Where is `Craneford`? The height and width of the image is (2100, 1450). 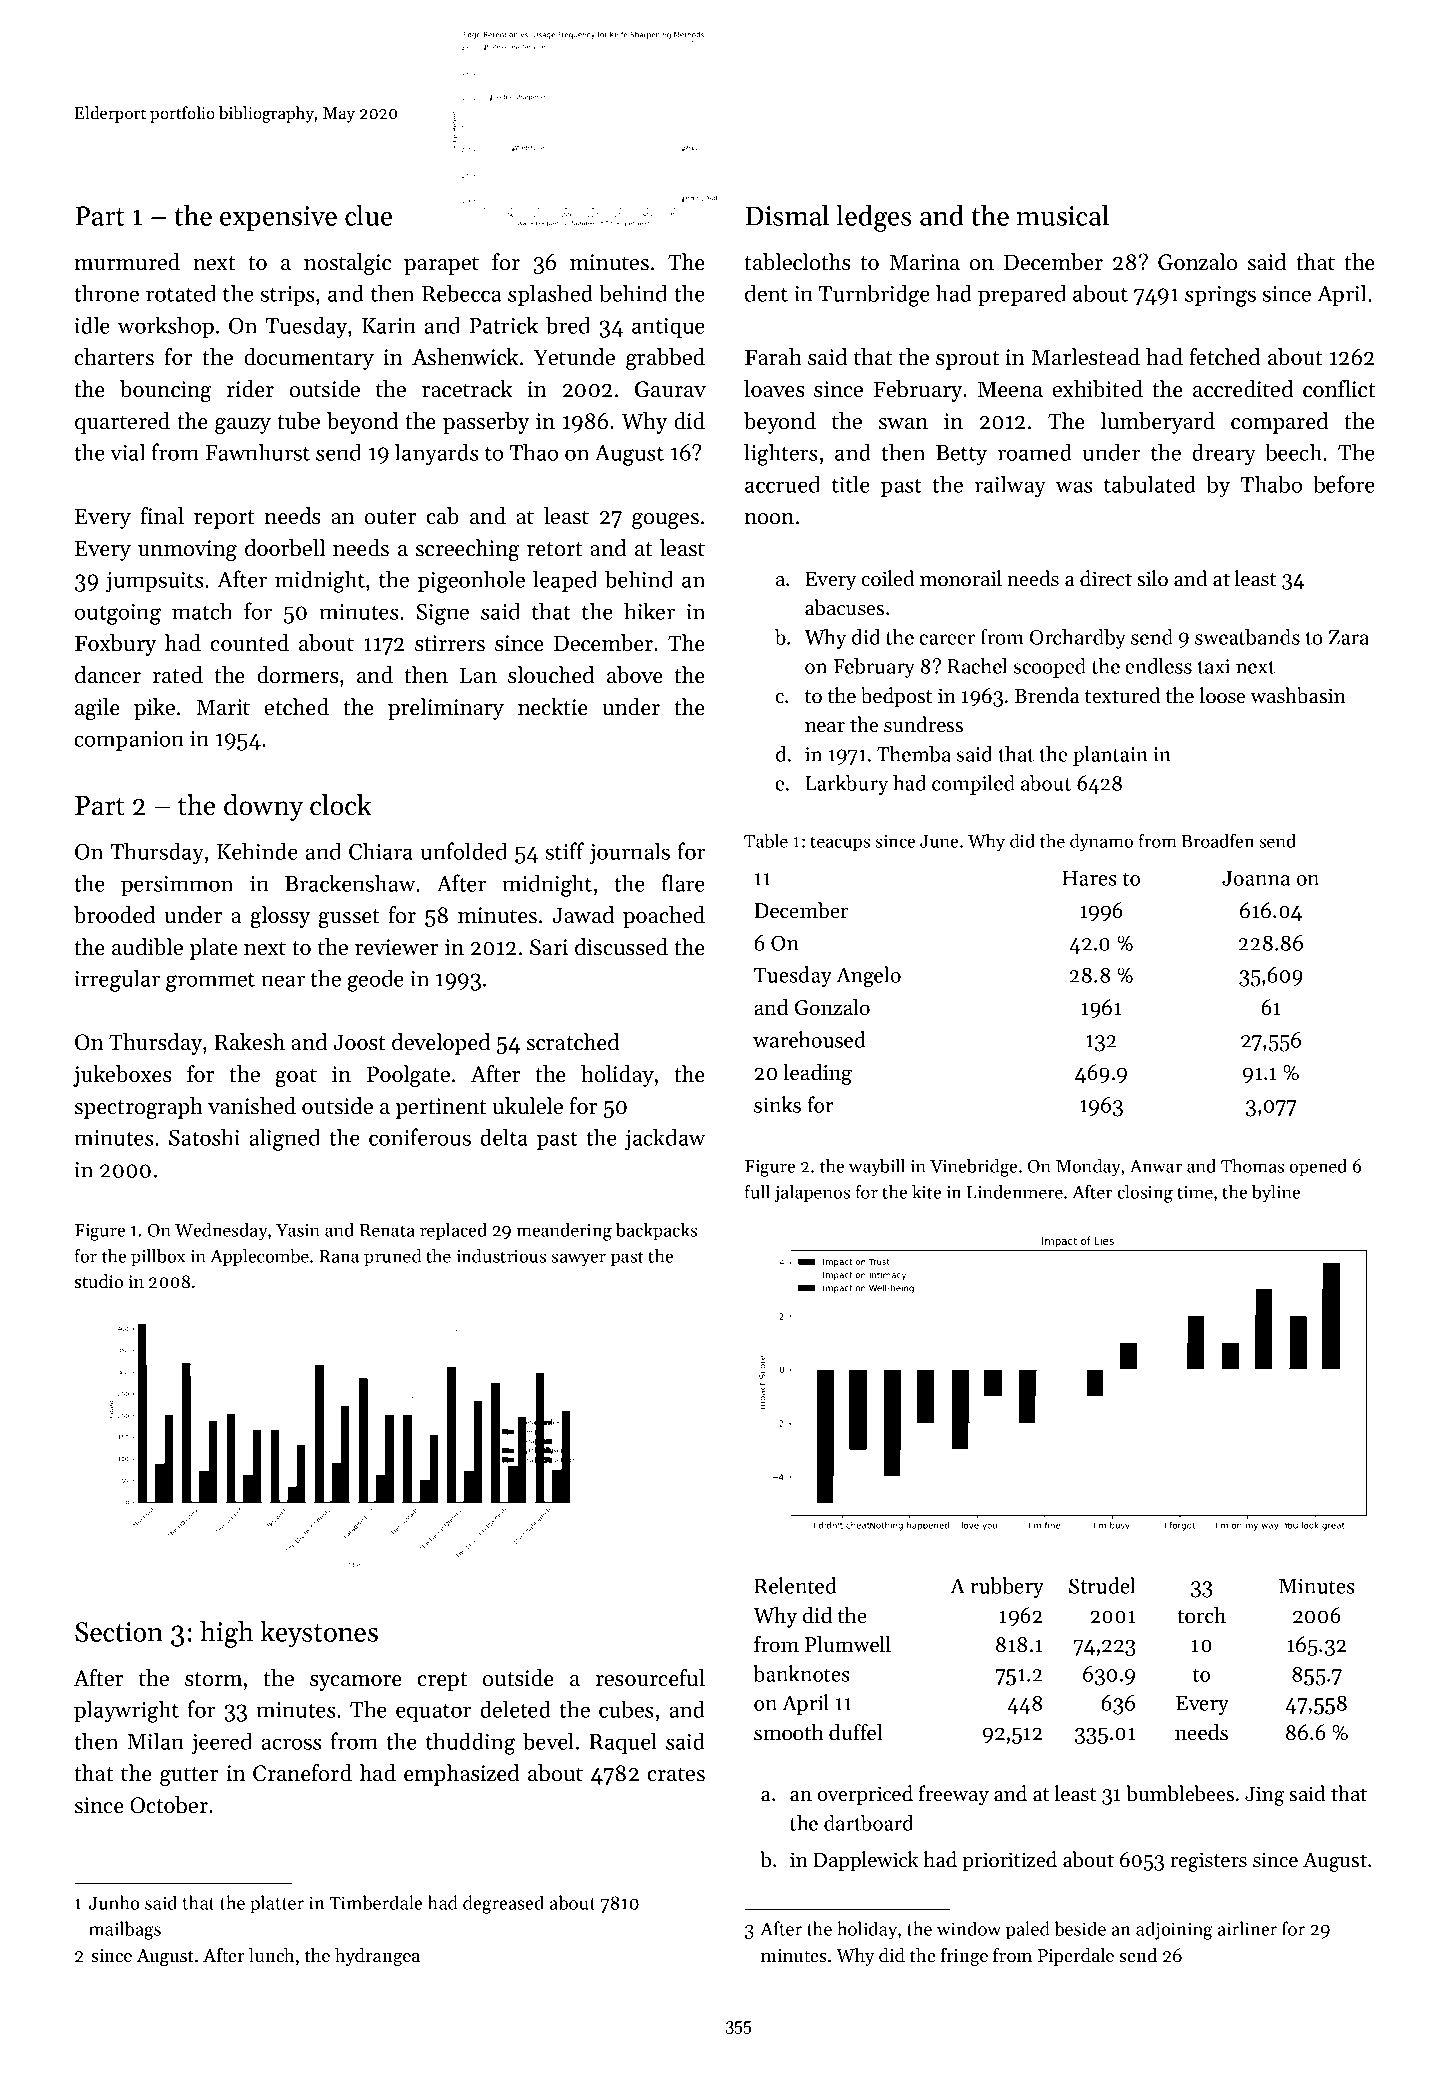 Craneford is located at coordinates (302, 1773).
